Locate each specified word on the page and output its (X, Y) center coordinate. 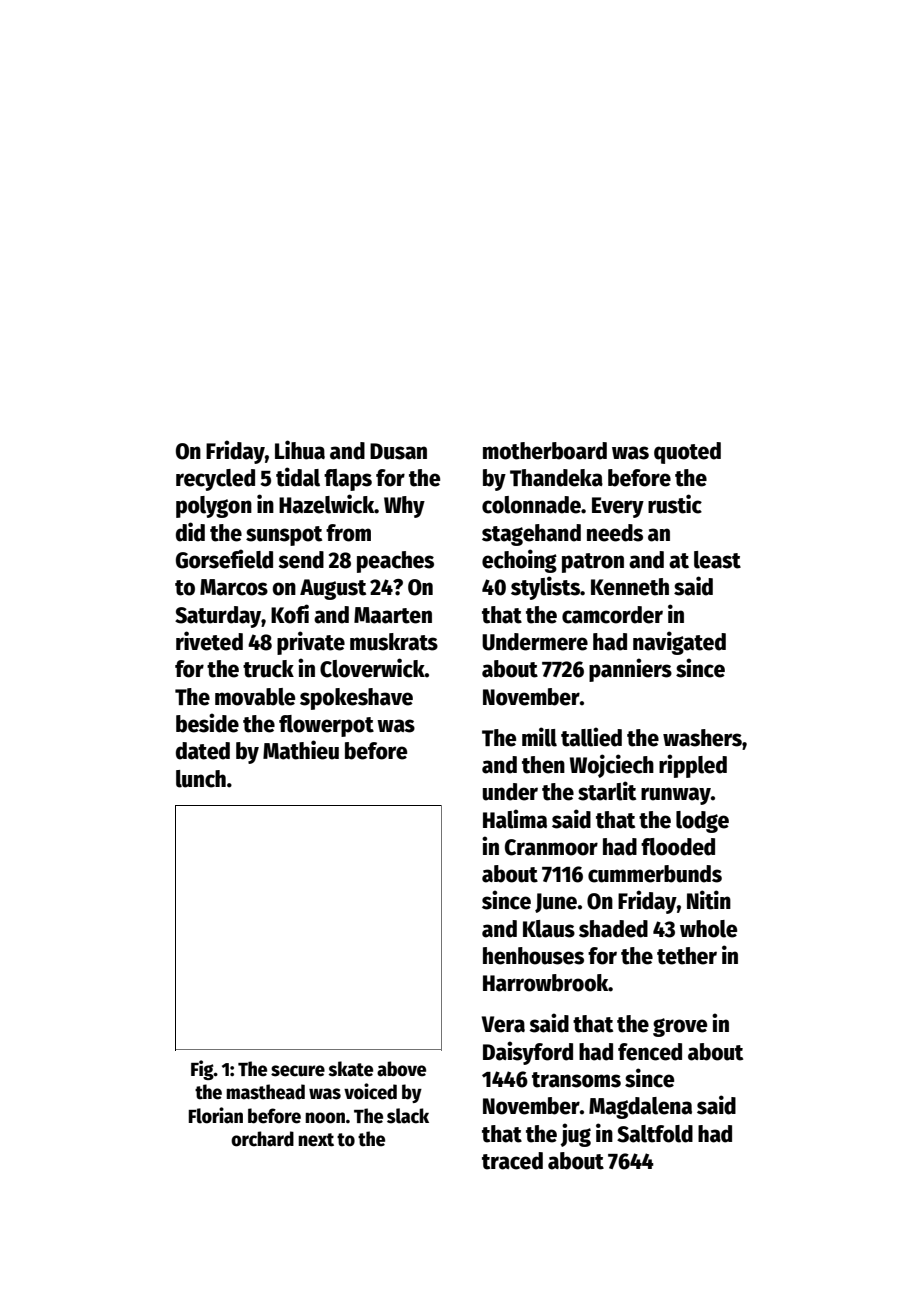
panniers (630, 670)
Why (404, 507)
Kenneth (630, 587)
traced (512, 1161)
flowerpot (326, 726)
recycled (215, 480)
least (717, 560)
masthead (265, 1092)
